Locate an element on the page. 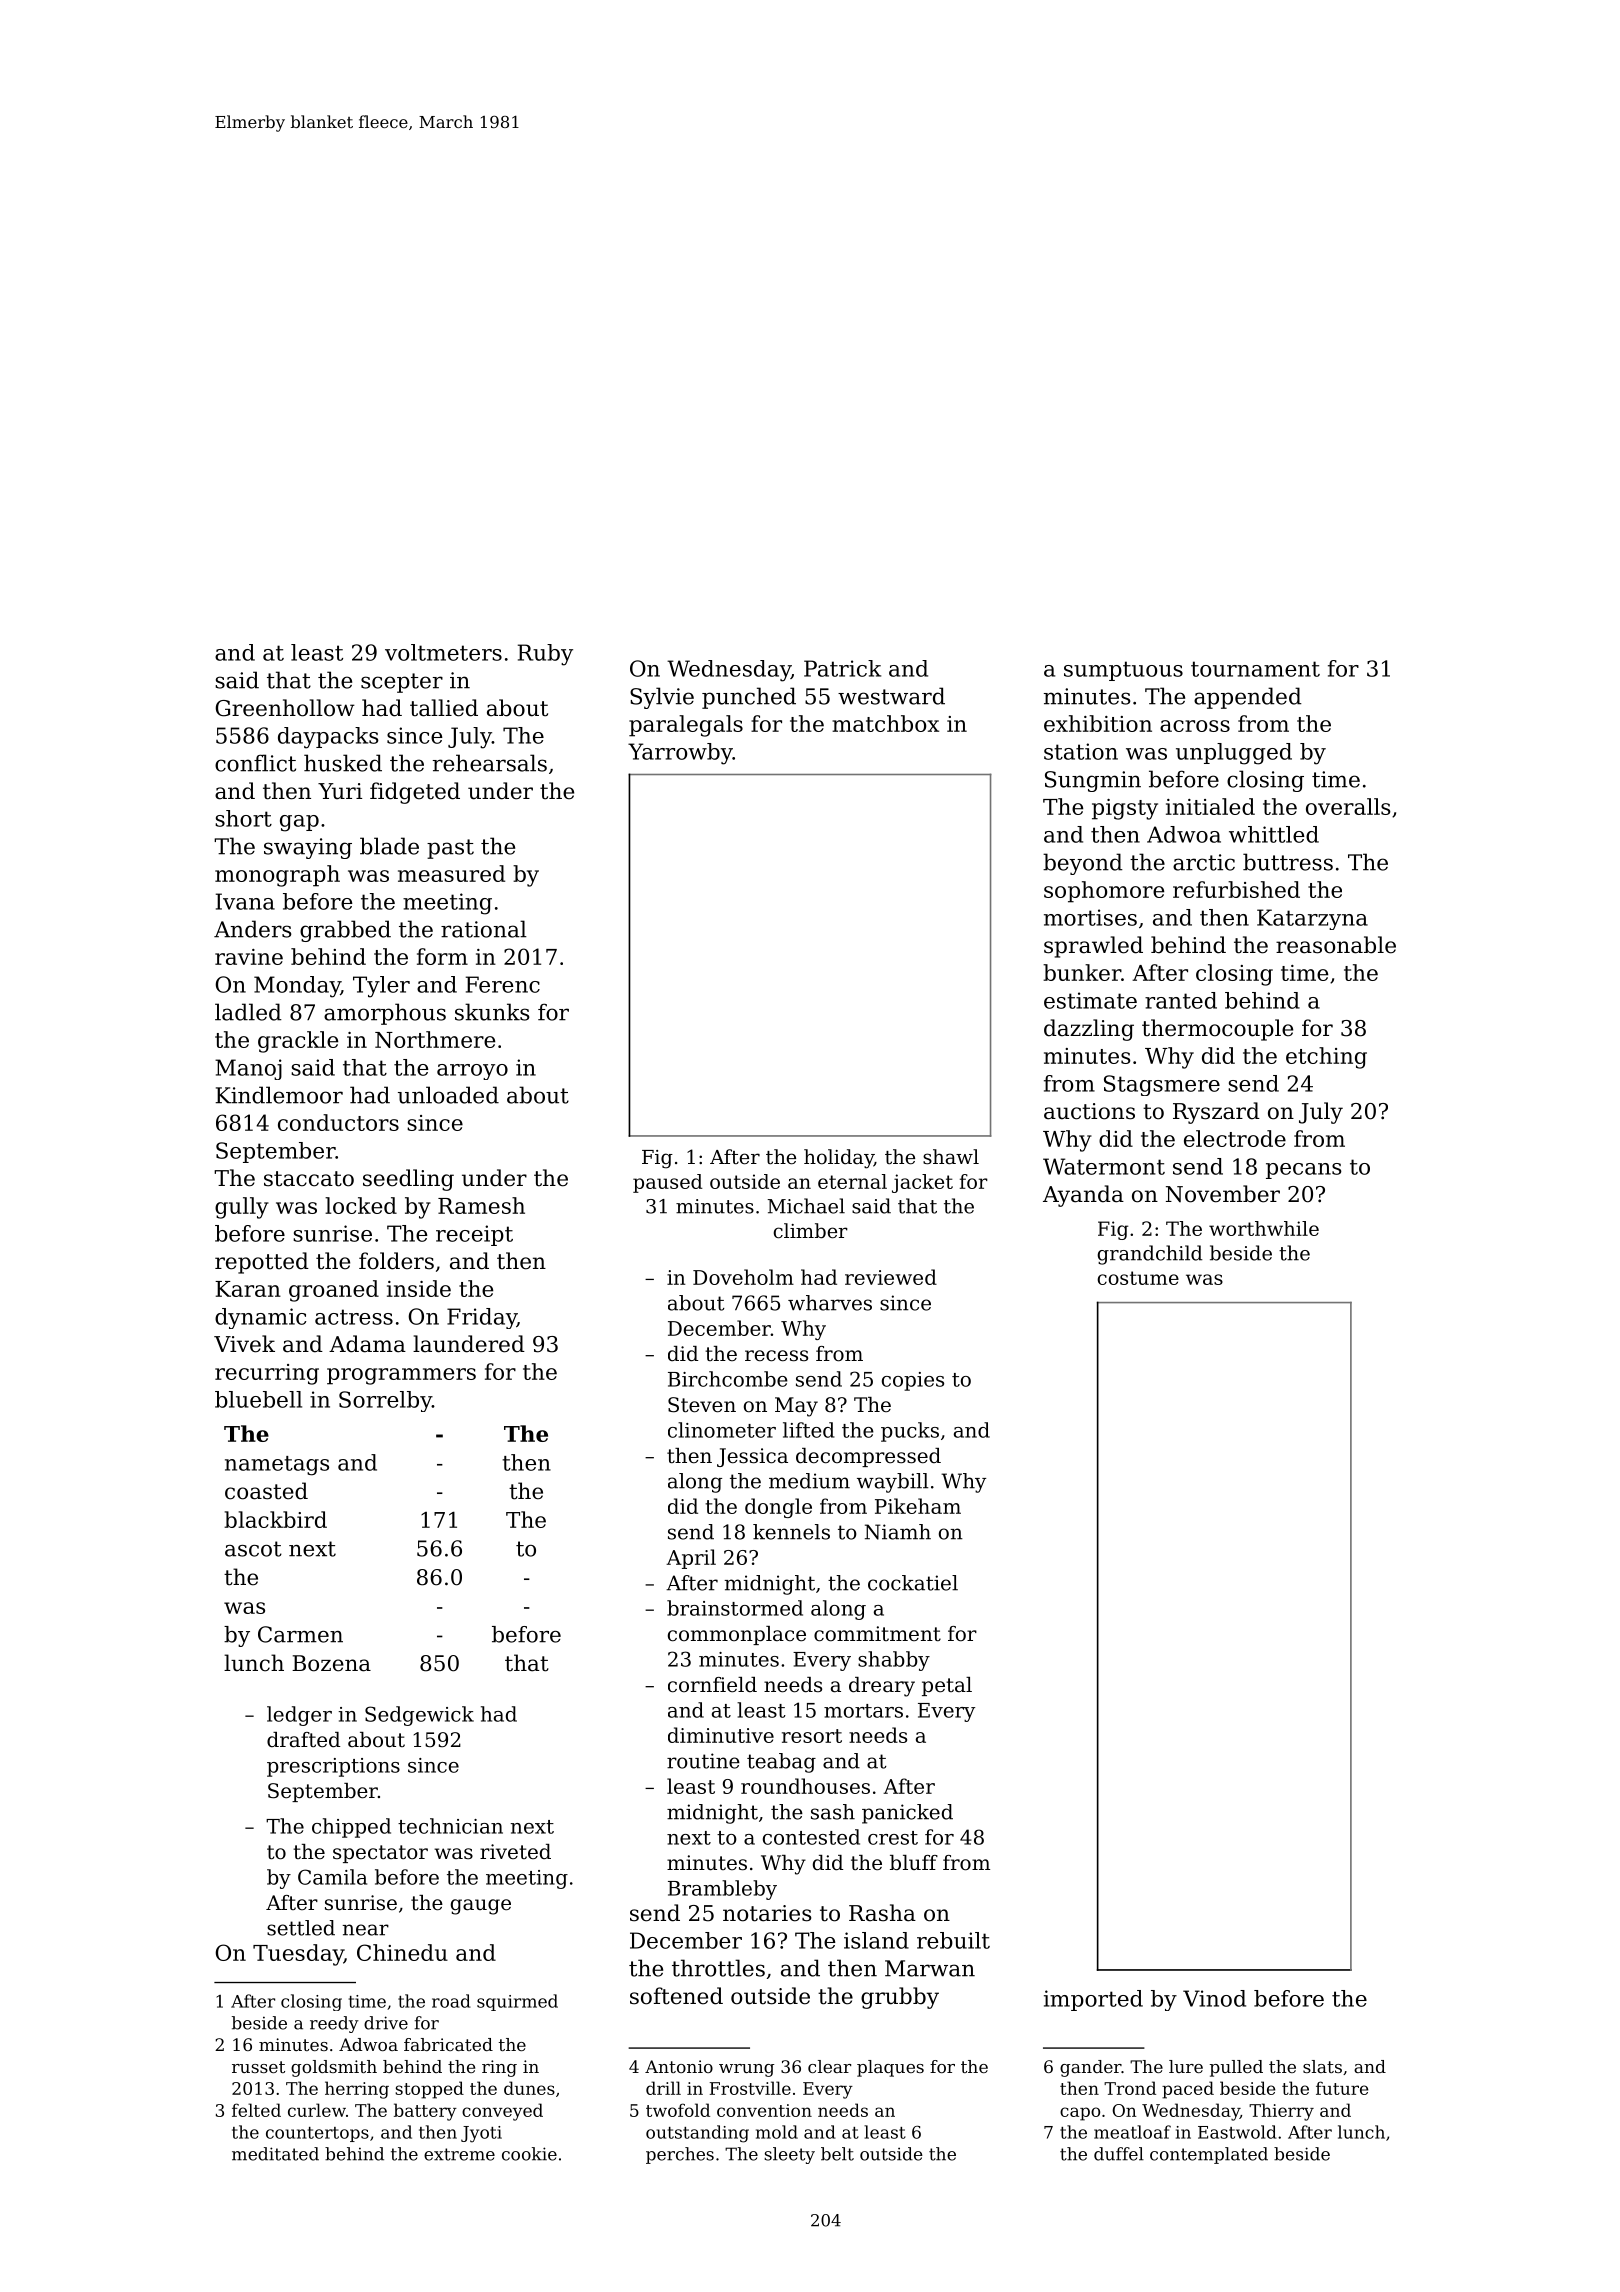 The height and width of the page is (2292, 1620). curlew is located at coordinates (317, 2110).
